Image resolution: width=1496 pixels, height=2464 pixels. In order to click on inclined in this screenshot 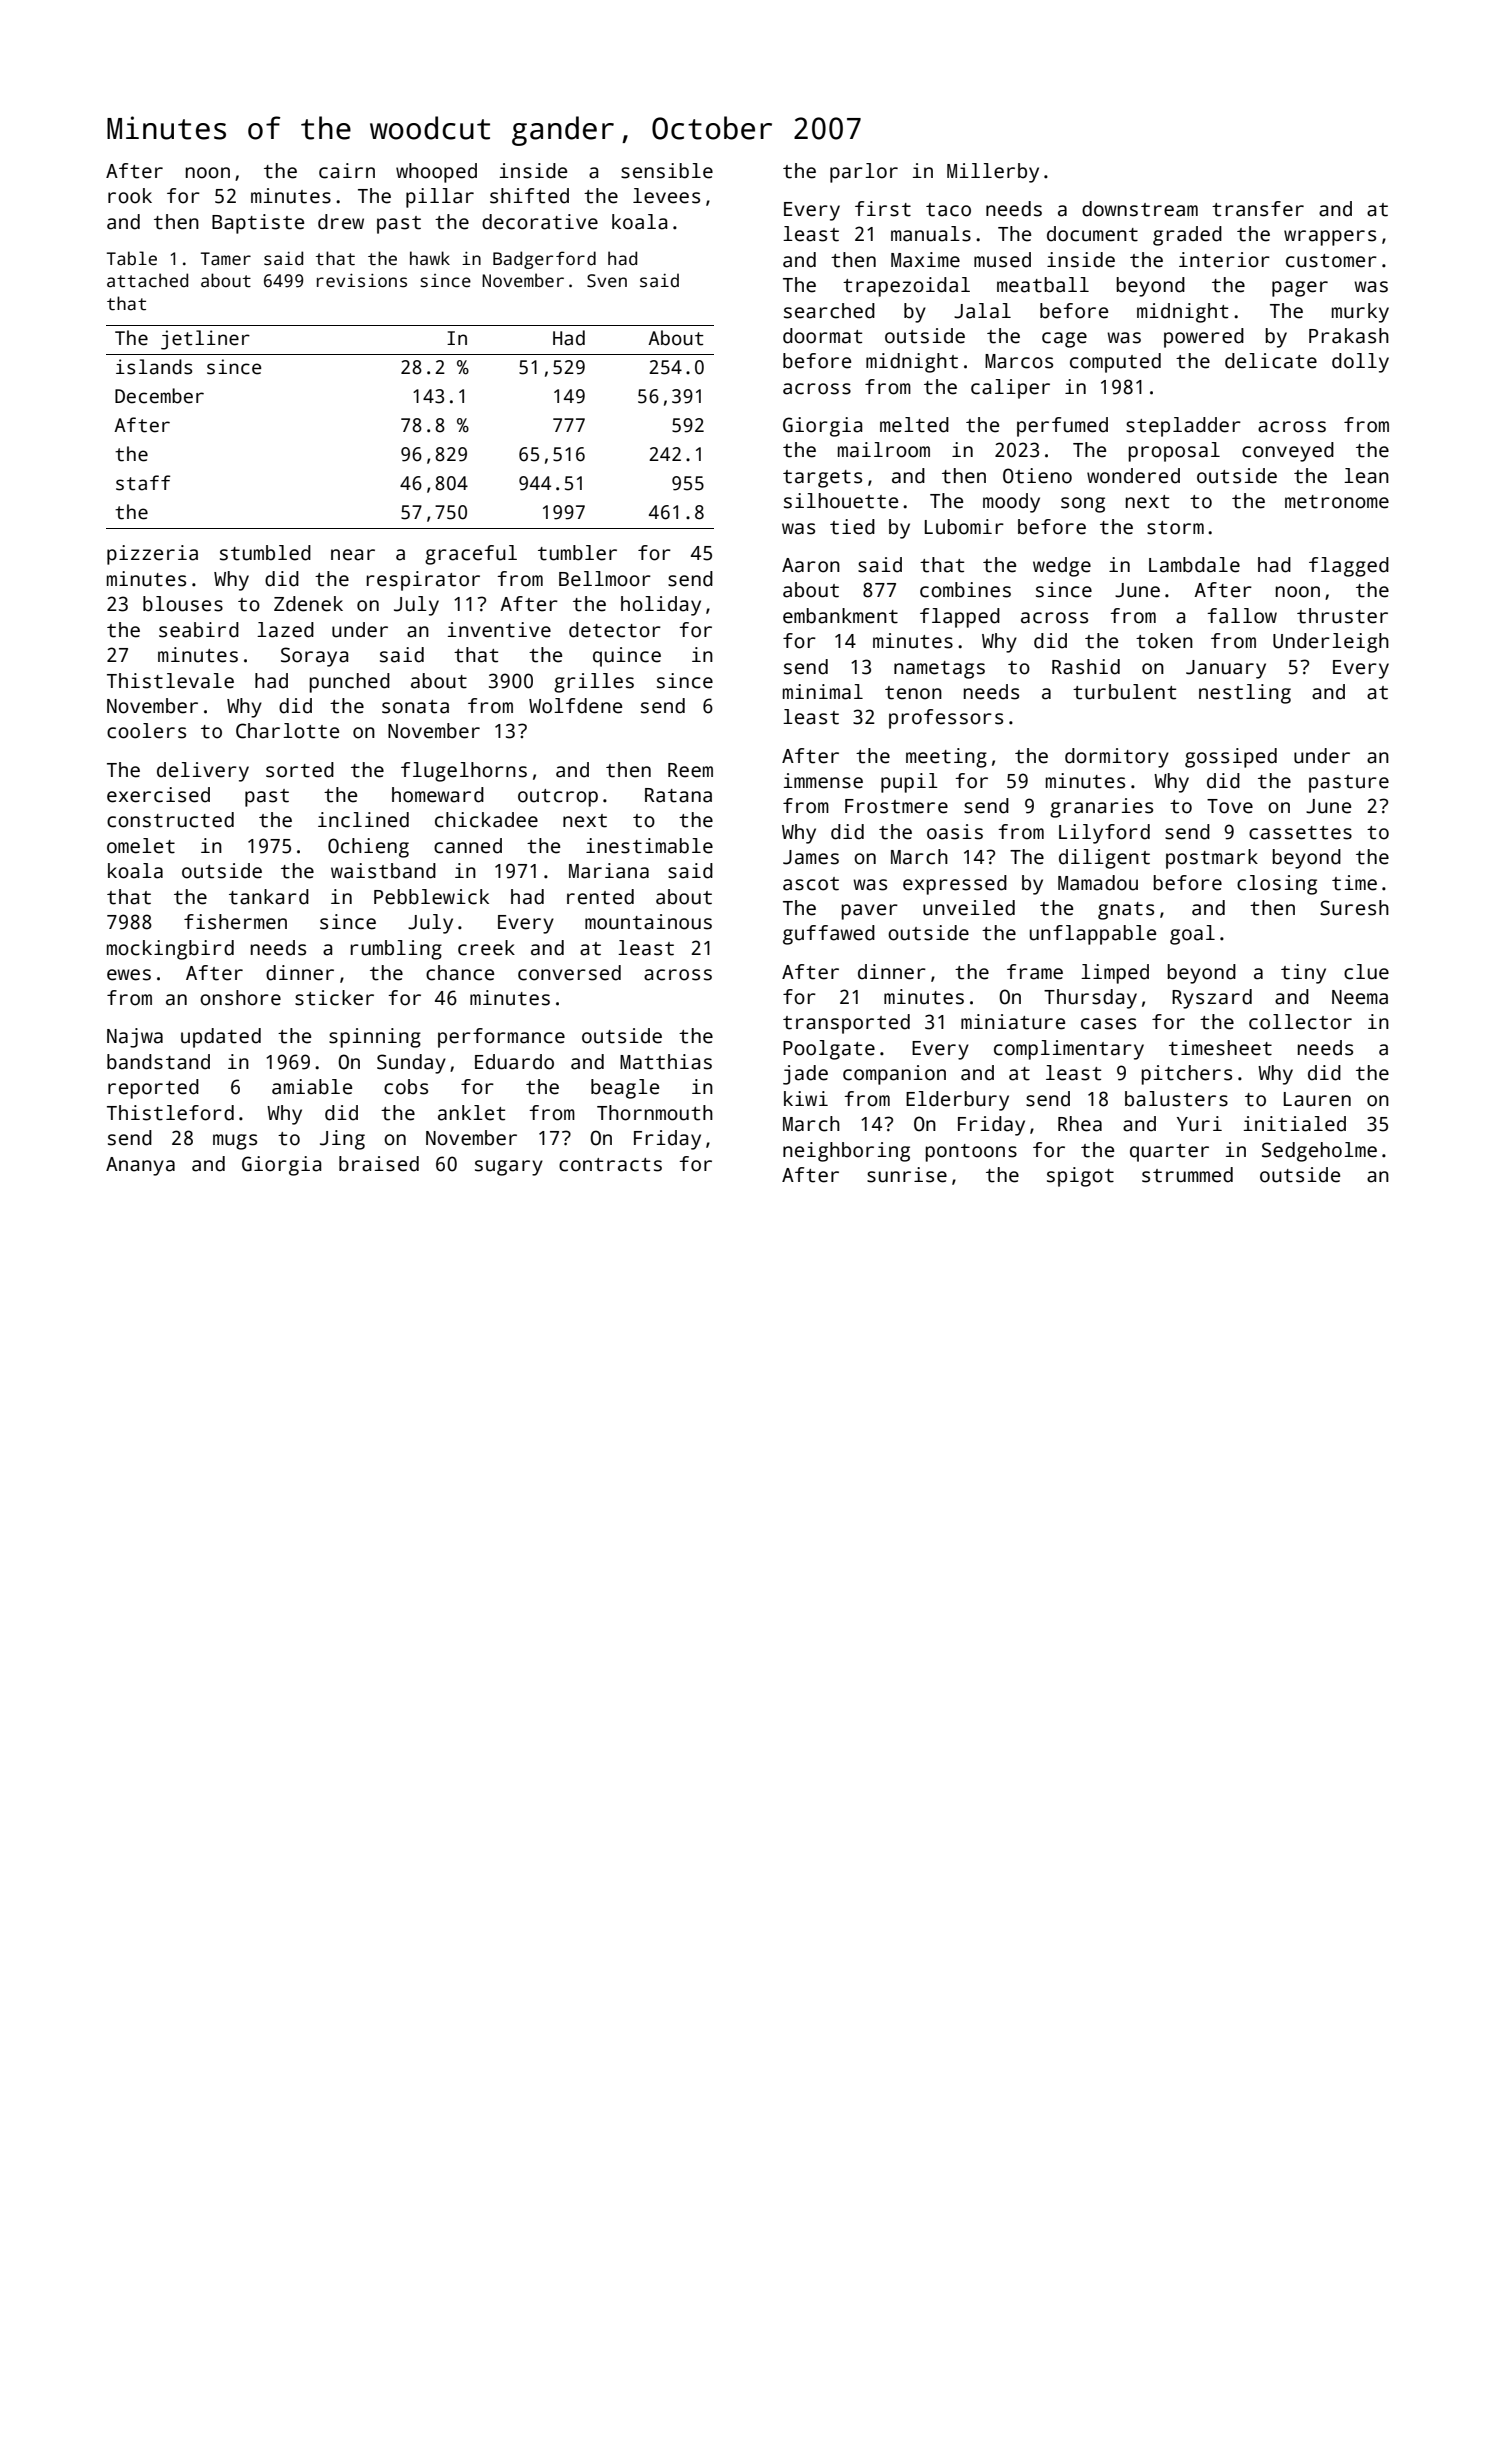, I will do `click(363, 820)`.
